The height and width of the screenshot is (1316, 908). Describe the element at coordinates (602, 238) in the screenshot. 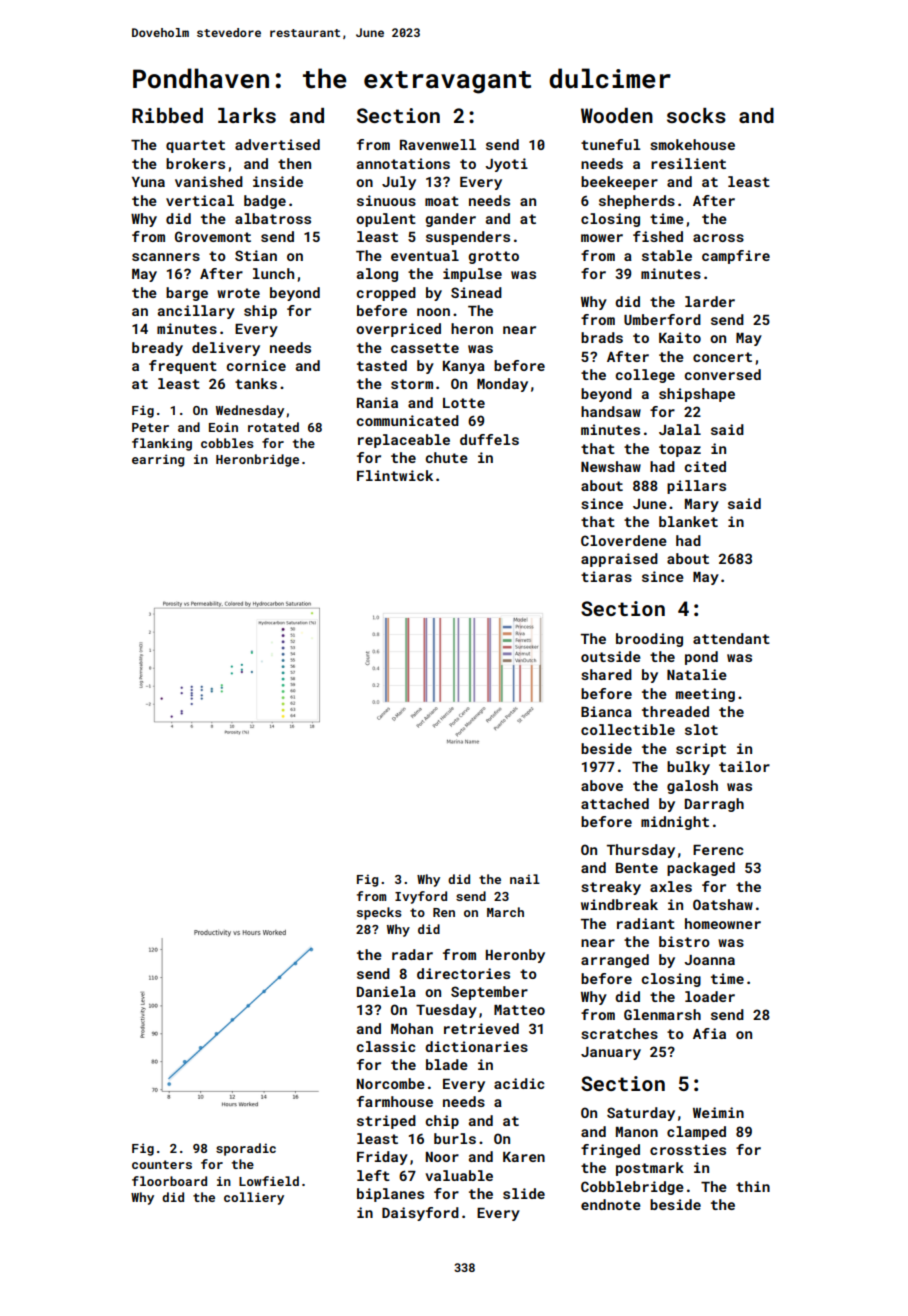

I see `mower` at that location.
